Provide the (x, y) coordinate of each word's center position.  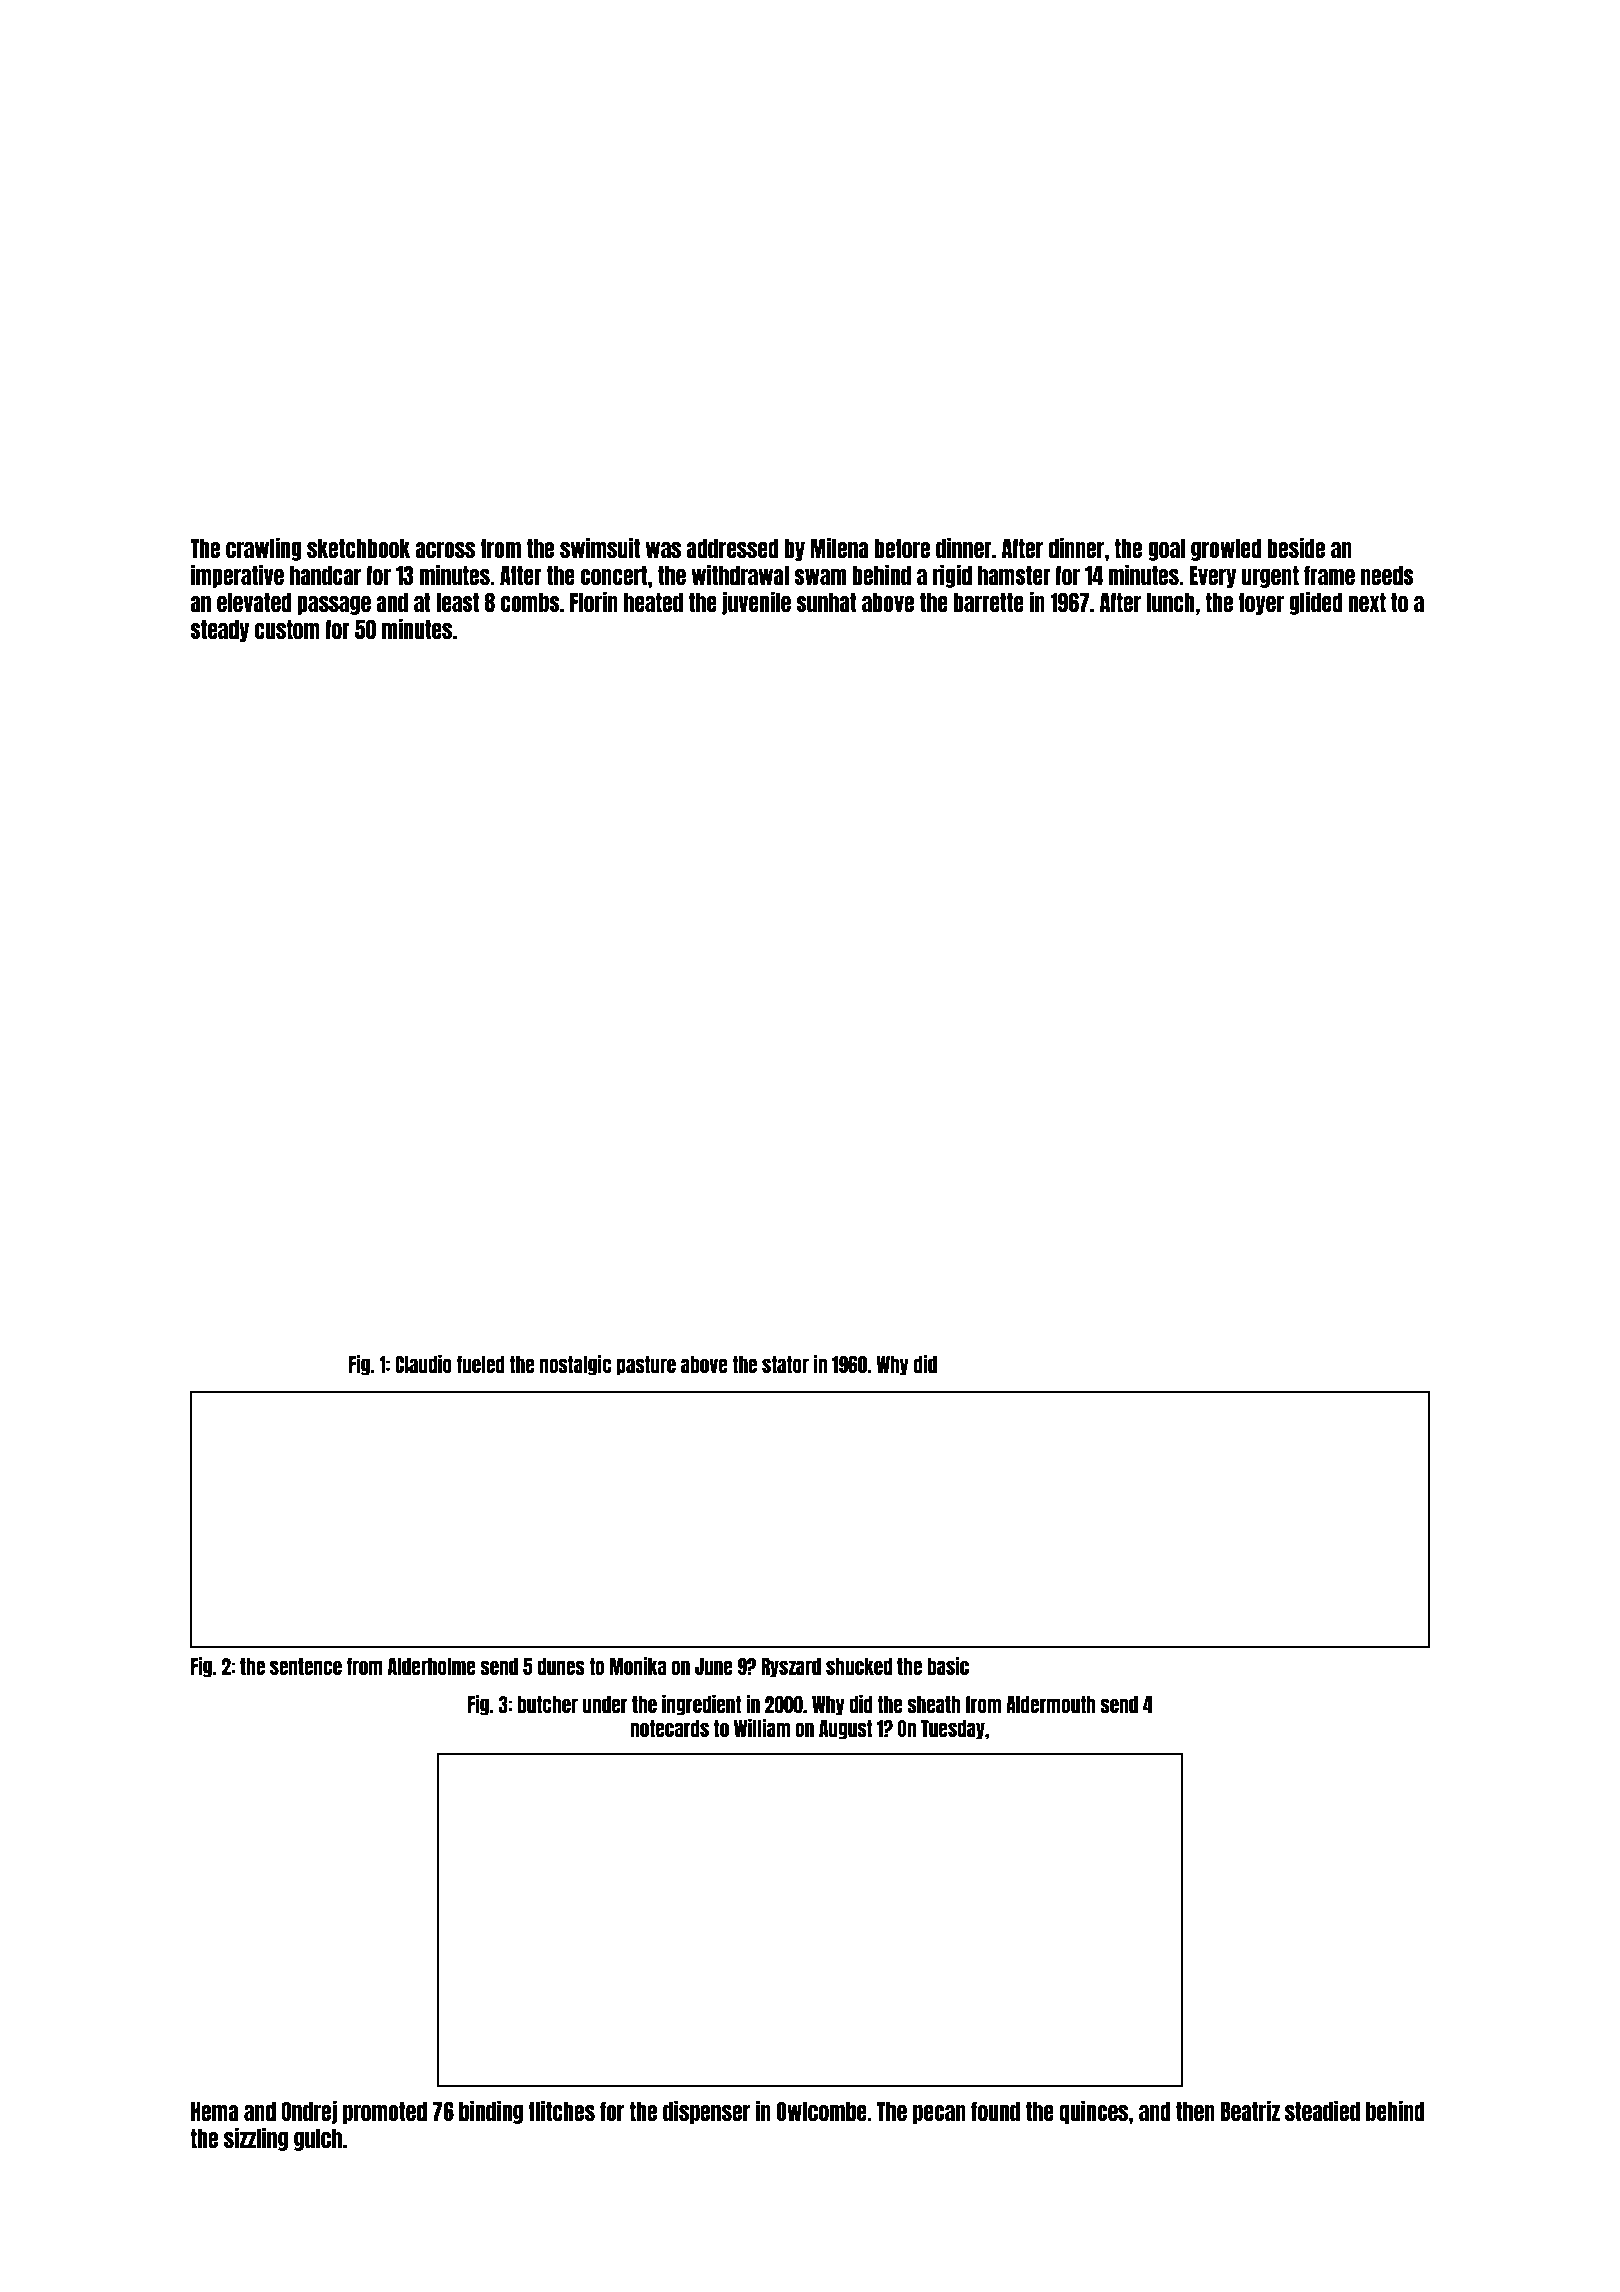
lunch (1171, 602)
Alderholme (432, 1666)
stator (785, 1364)
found (995, 2111)
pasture (646, 1366)
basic (948, 1666)
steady (219, 631)
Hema (215, 2111)
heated (653, 602)
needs (1387, 575)
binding (491, 2112)
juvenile (756, 603)
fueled (481, 1364)
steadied (1322, 2110)
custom (287, 629)
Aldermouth (1051, 1704)
